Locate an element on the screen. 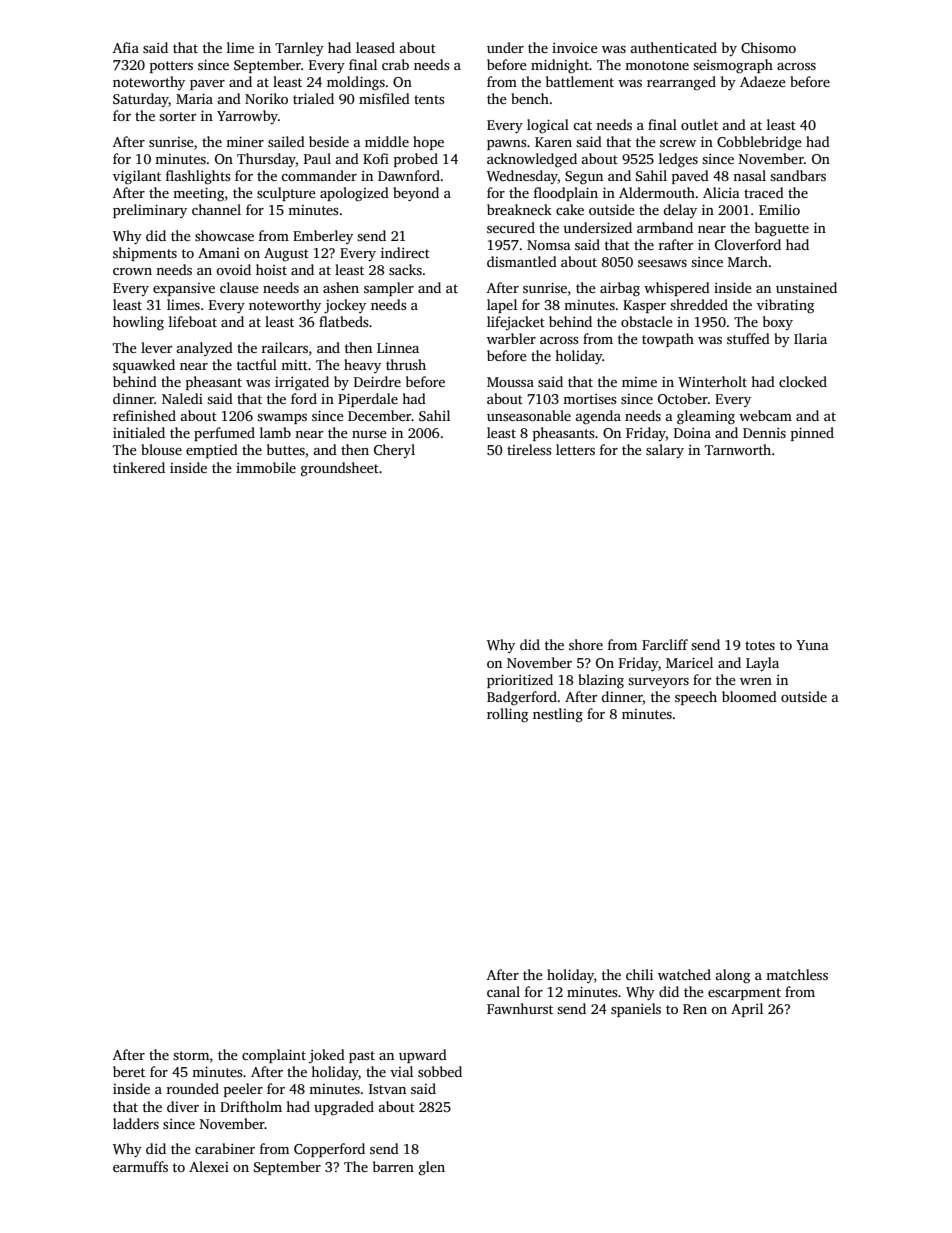 The image size is (952, 1233). immobile is located at coordinates (266, 467).
